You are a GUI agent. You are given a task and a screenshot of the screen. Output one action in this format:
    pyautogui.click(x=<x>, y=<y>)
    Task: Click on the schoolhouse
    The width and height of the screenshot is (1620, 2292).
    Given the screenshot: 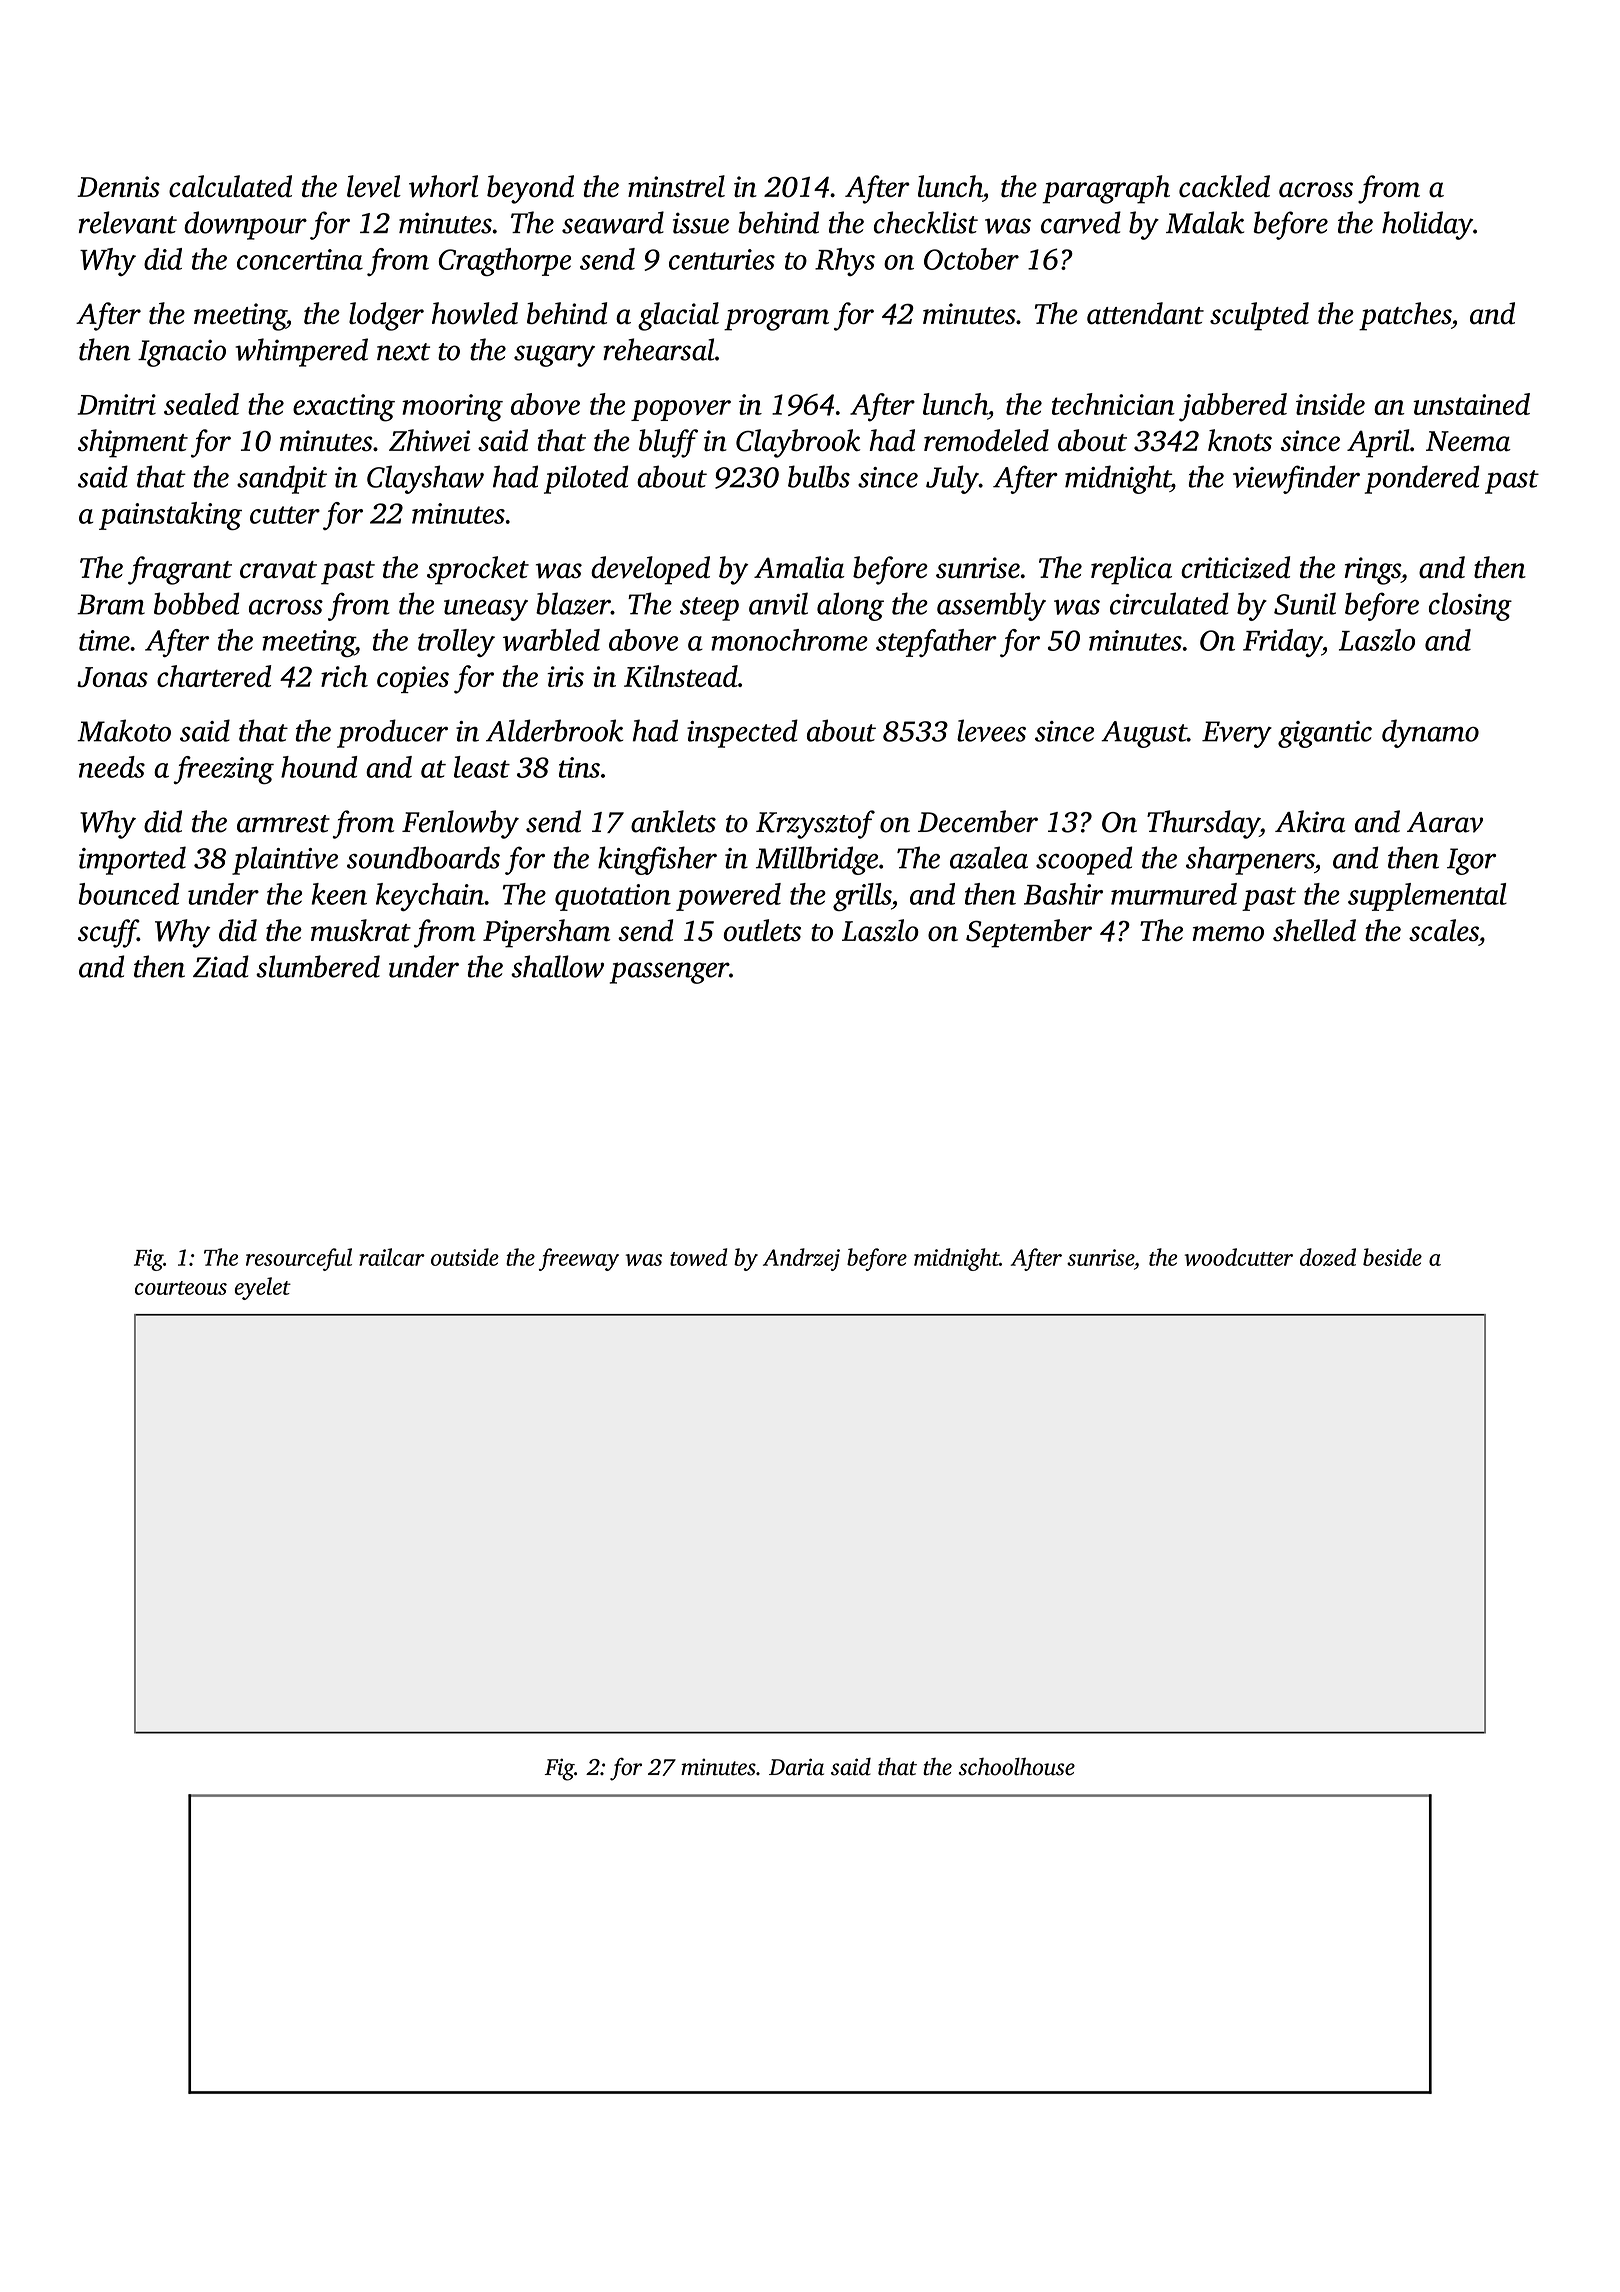 What is the action you would take?
    pyautogui.click(x=1016, y=1766)
